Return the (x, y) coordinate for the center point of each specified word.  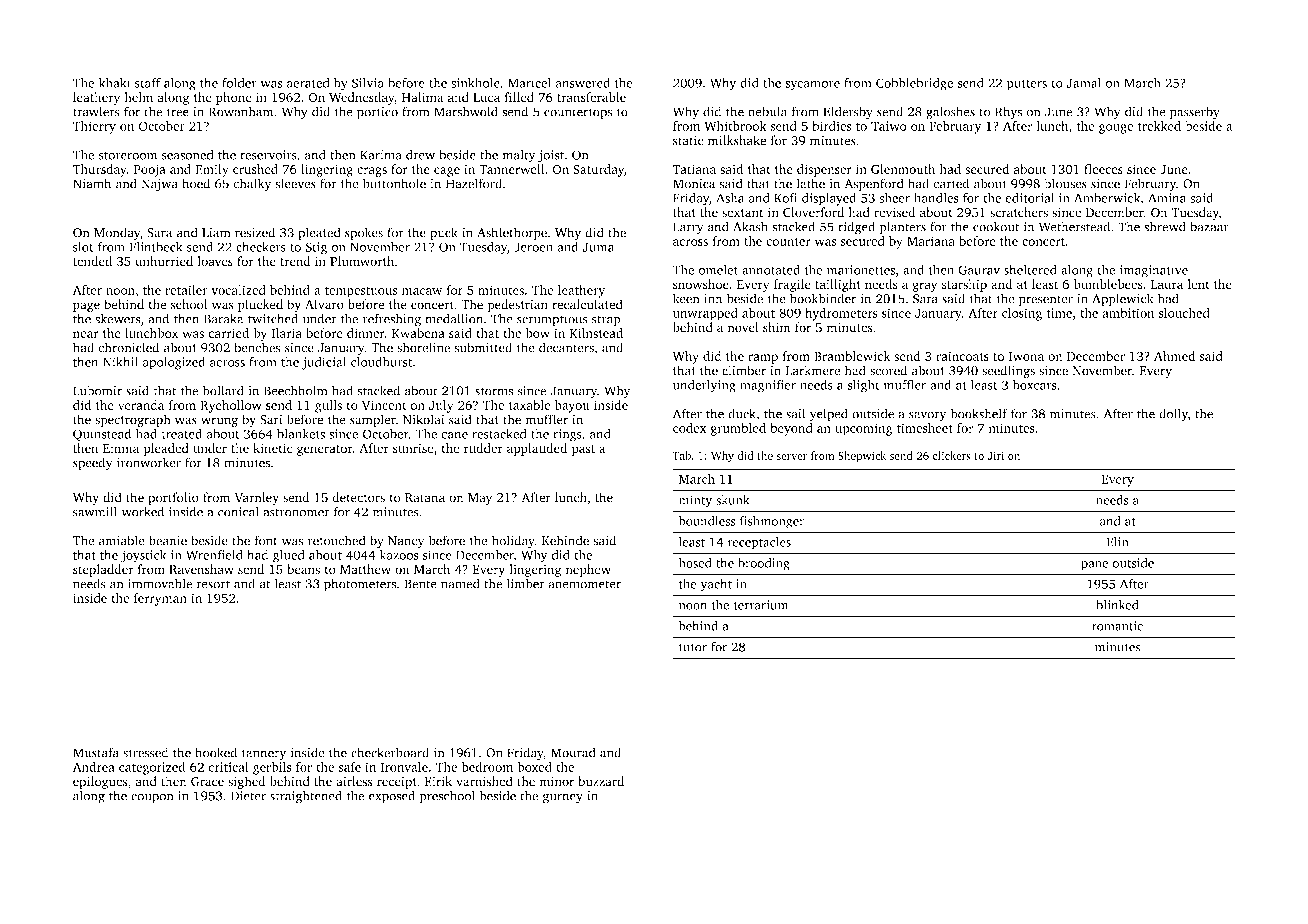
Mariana (931, 241)
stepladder (103, 570)
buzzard (601, 781)
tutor (693, 647)
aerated (308, 83)
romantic (1117, 626)
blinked (1117, 605)
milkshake (737, 140)
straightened (306, 797)
